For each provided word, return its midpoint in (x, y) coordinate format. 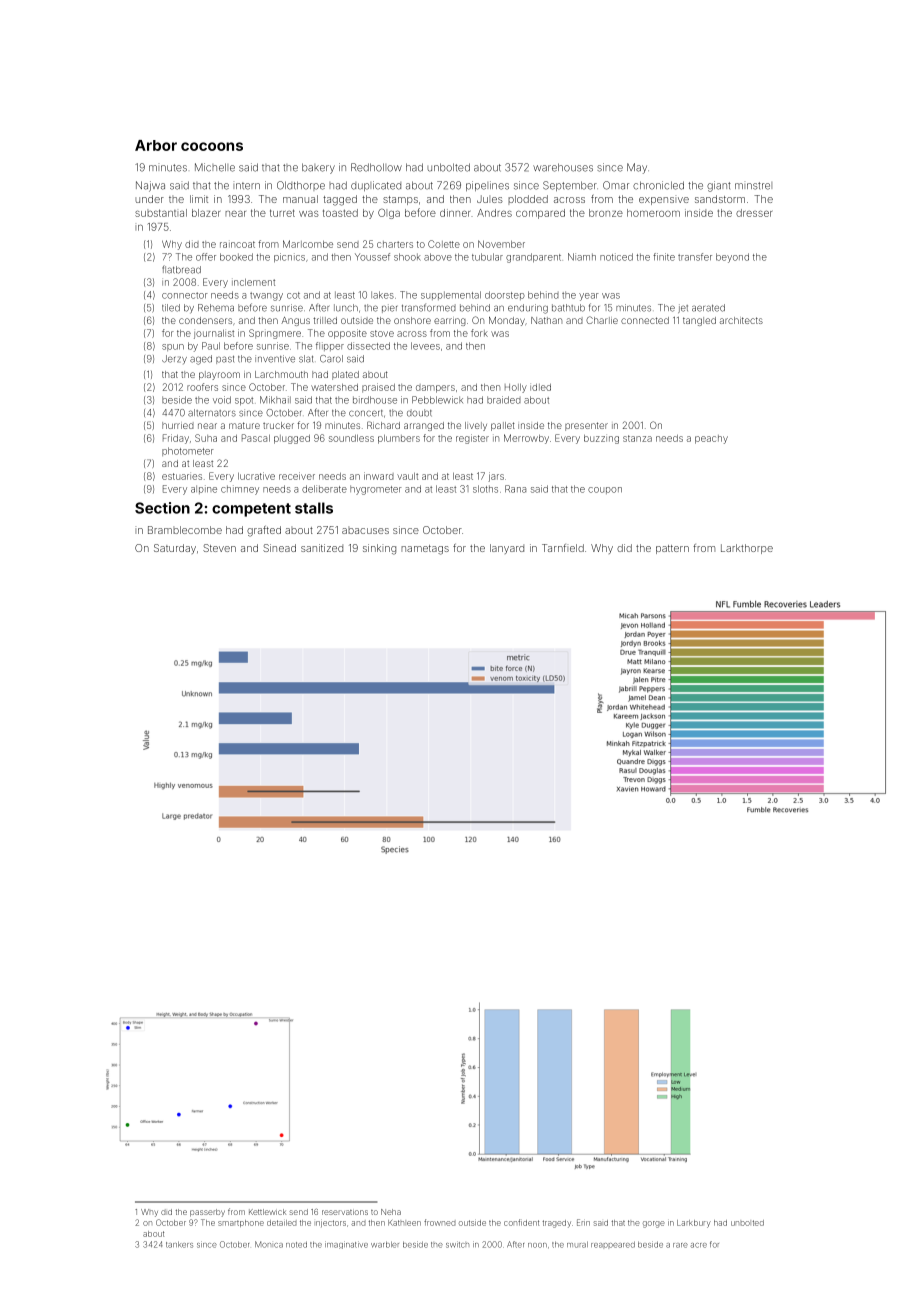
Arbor (156, 145)
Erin (583, 1222)
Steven (219, 548)
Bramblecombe (185, 530)
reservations (345, 1212)
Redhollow (376, 167)
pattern (672, 549)
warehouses (563, 167)
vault (407, 476)
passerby (207, 1213)
